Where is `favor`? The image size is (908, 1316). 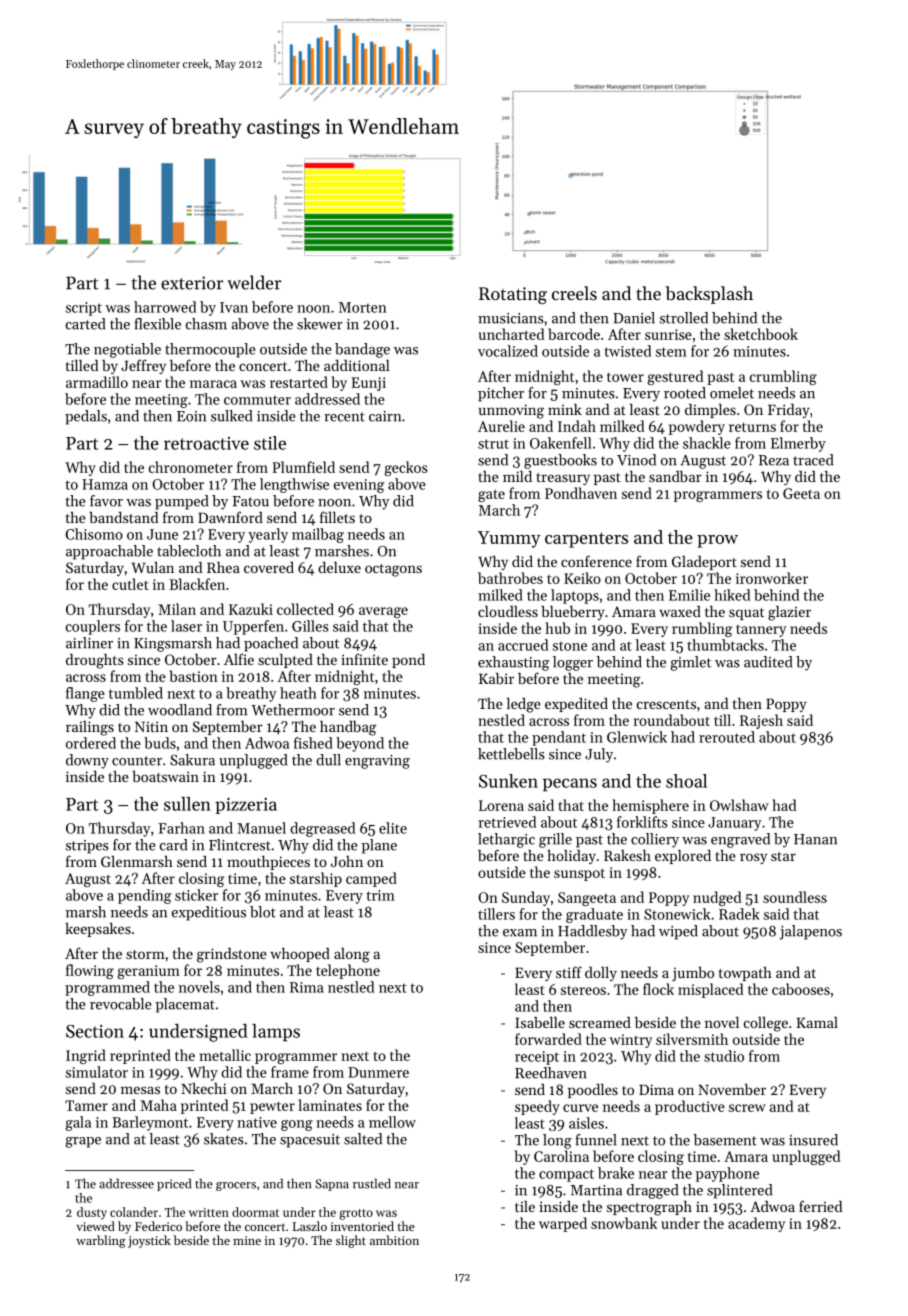
favor is located at coordinates (106, 501).
